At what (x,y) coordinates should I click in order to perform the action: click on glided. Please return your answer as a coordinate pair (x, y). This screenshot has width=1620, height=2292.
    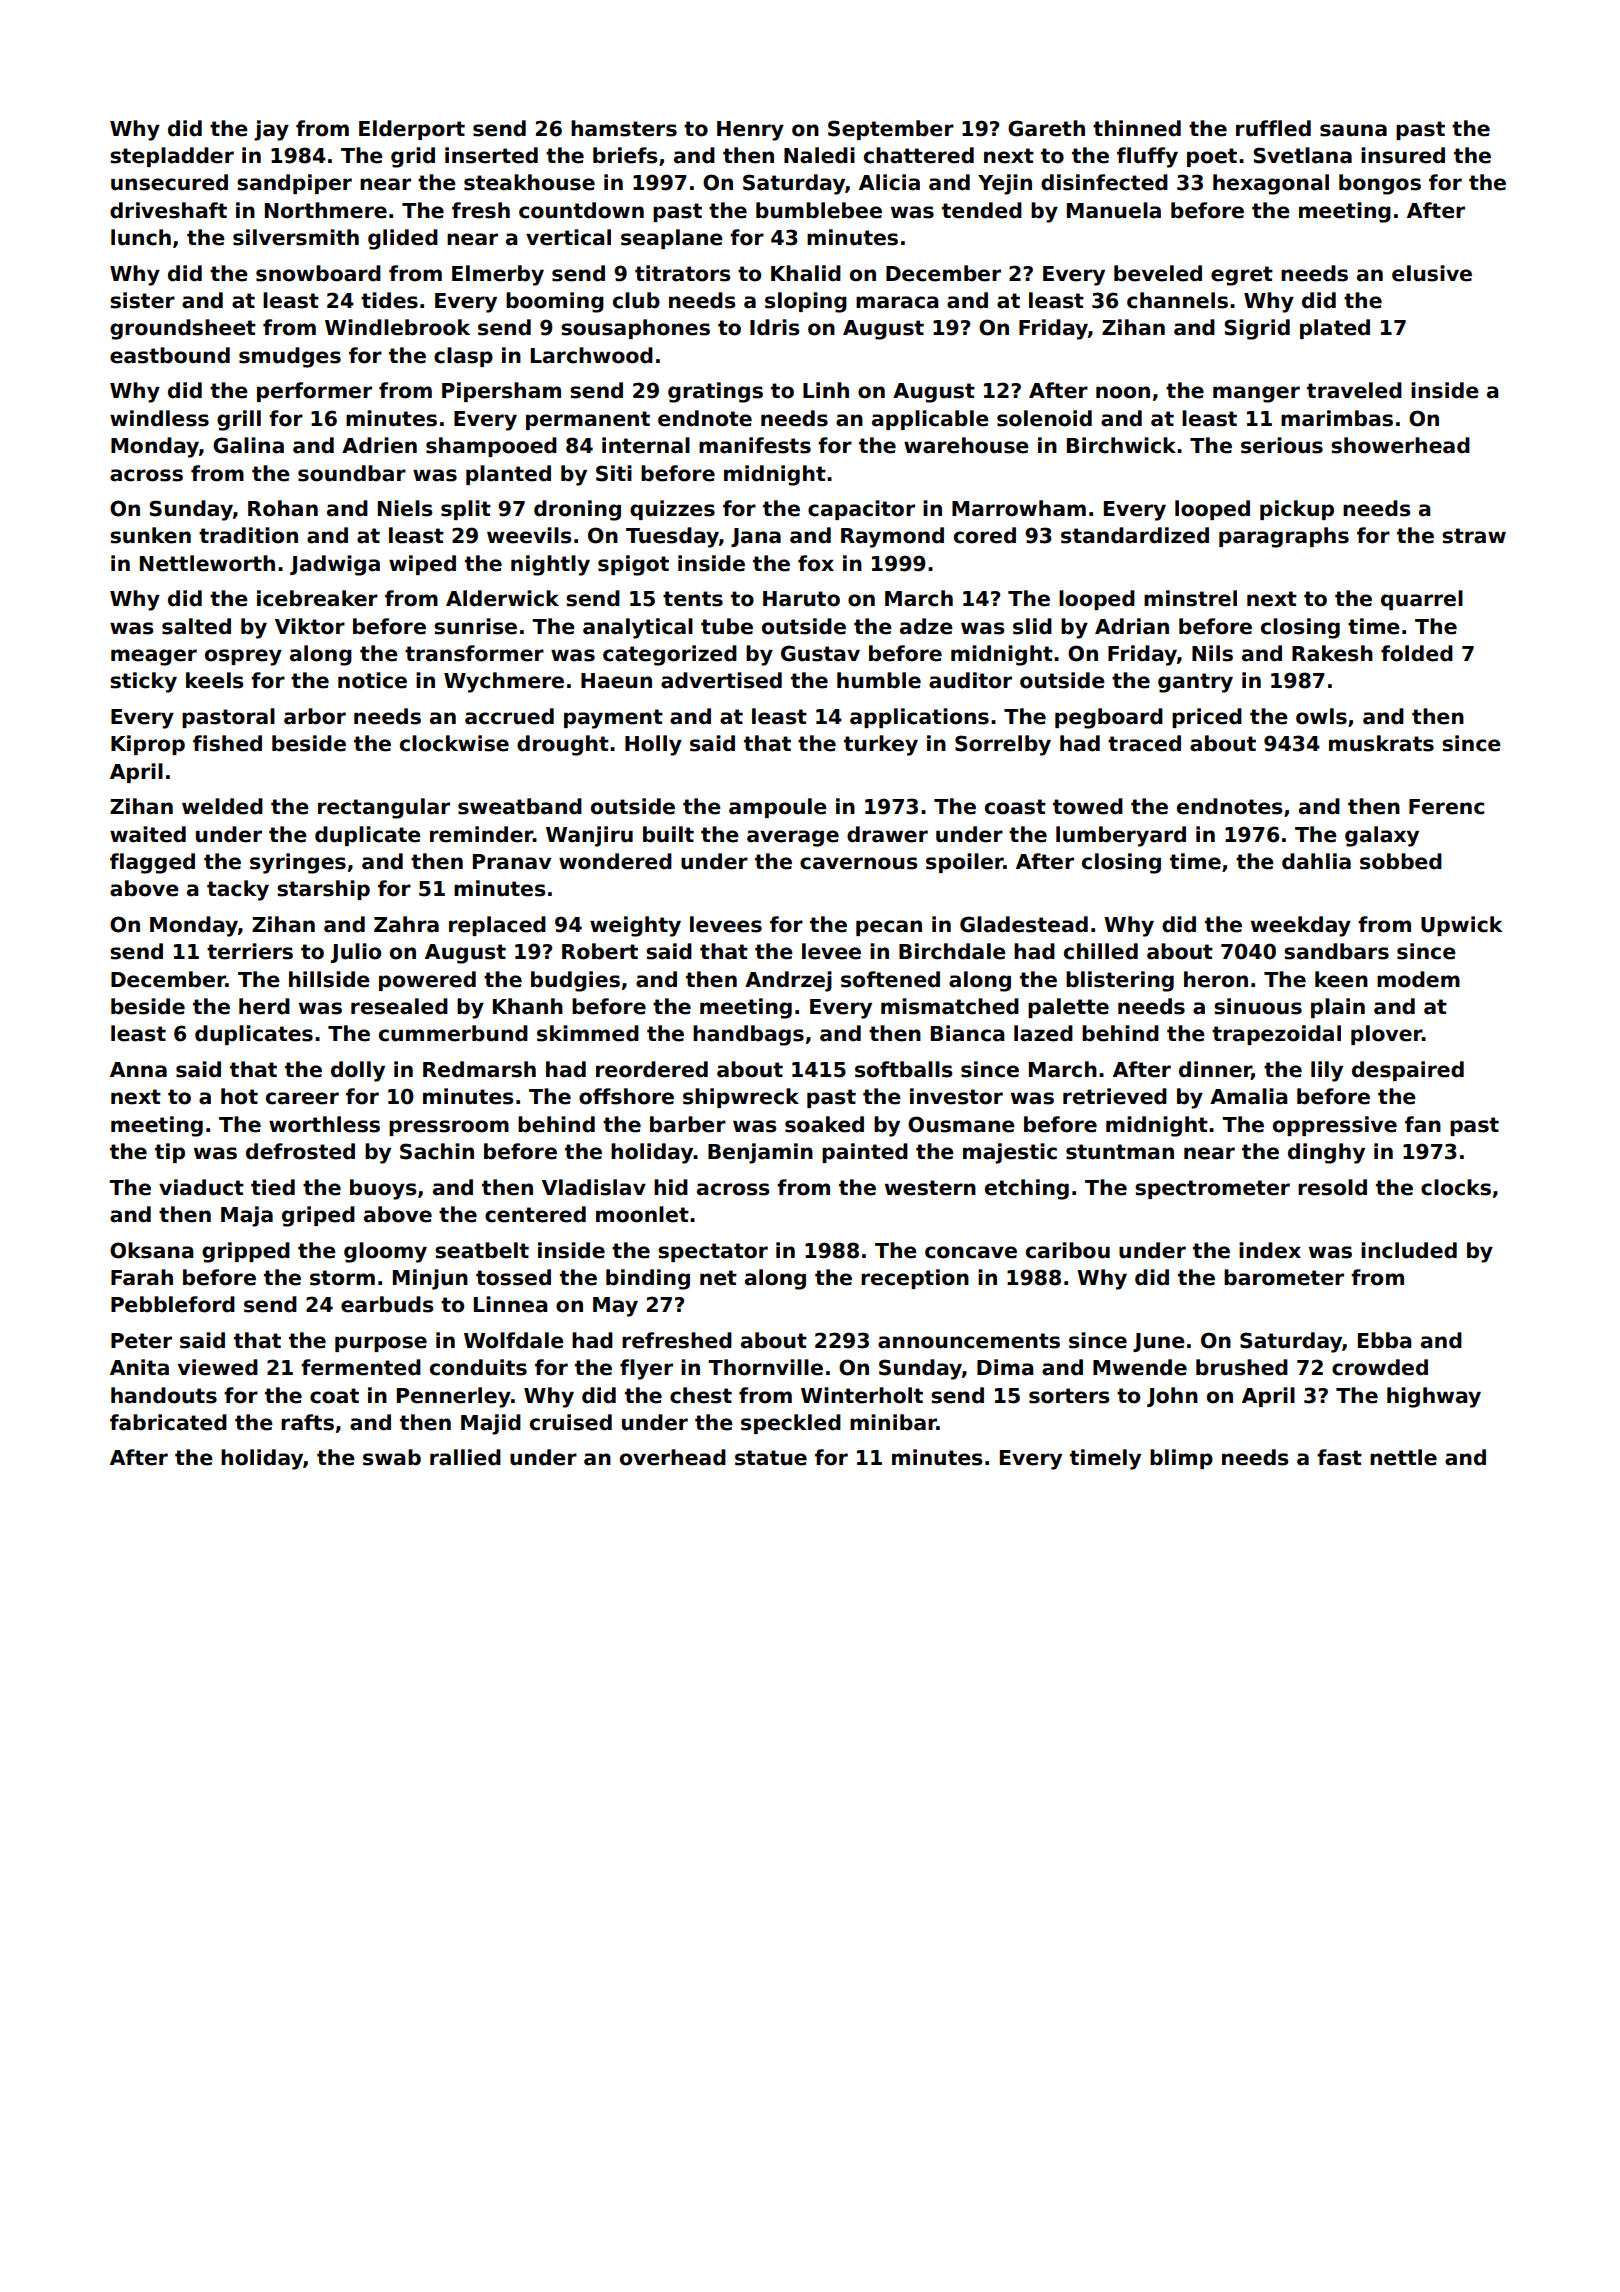
    Looking at the image, I should click on (403, 239).
